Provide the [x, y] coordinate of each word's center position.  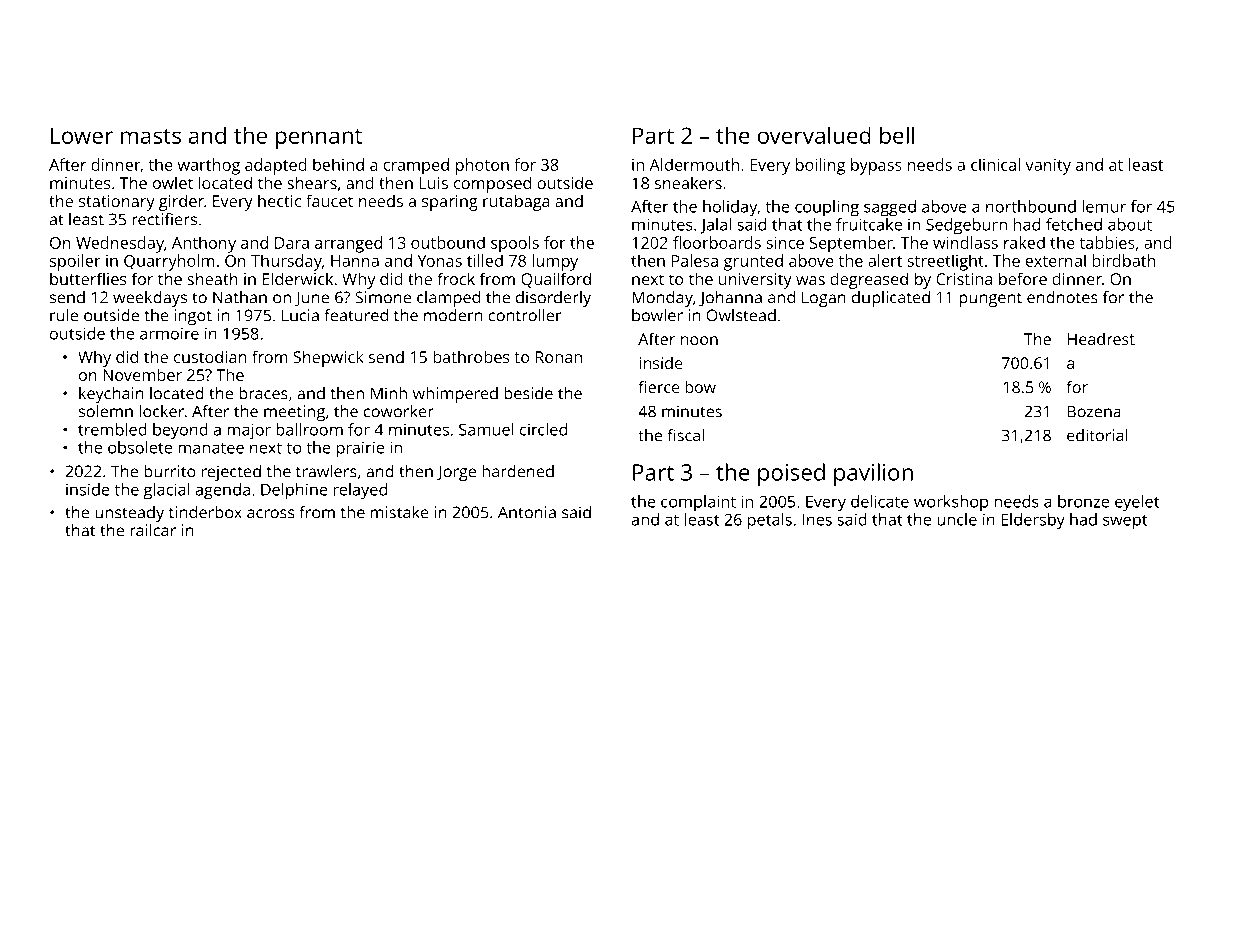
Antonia [527, 512]
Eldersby [1033, 521]
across [270, 514]
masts [151, 136]
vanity [1048, 167]
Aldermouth [694, 164]
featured [356, 315]
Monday [662, 299]
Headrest [1101, 339]
